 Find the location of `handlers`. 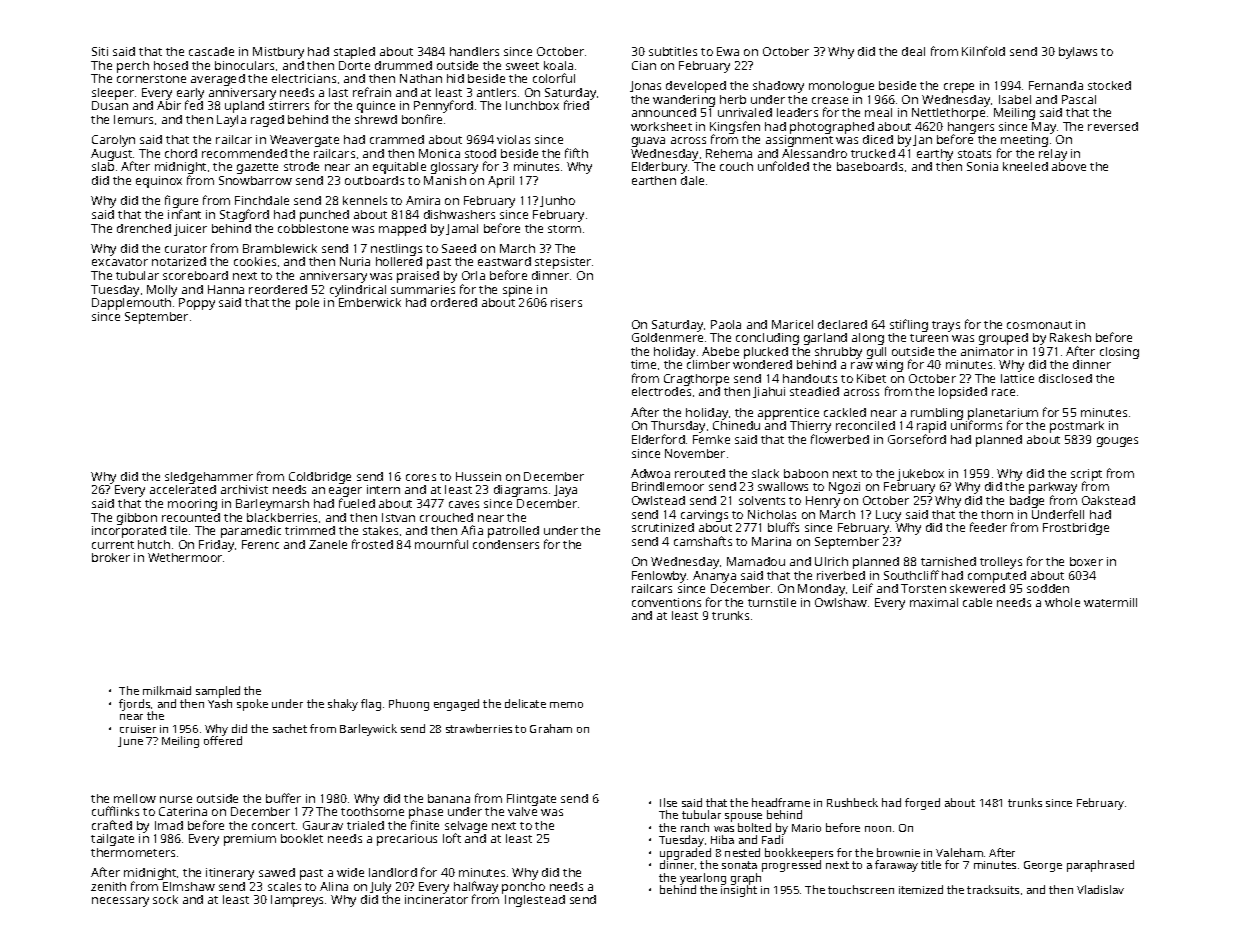

handlers is located at coordinates (474, 51).
